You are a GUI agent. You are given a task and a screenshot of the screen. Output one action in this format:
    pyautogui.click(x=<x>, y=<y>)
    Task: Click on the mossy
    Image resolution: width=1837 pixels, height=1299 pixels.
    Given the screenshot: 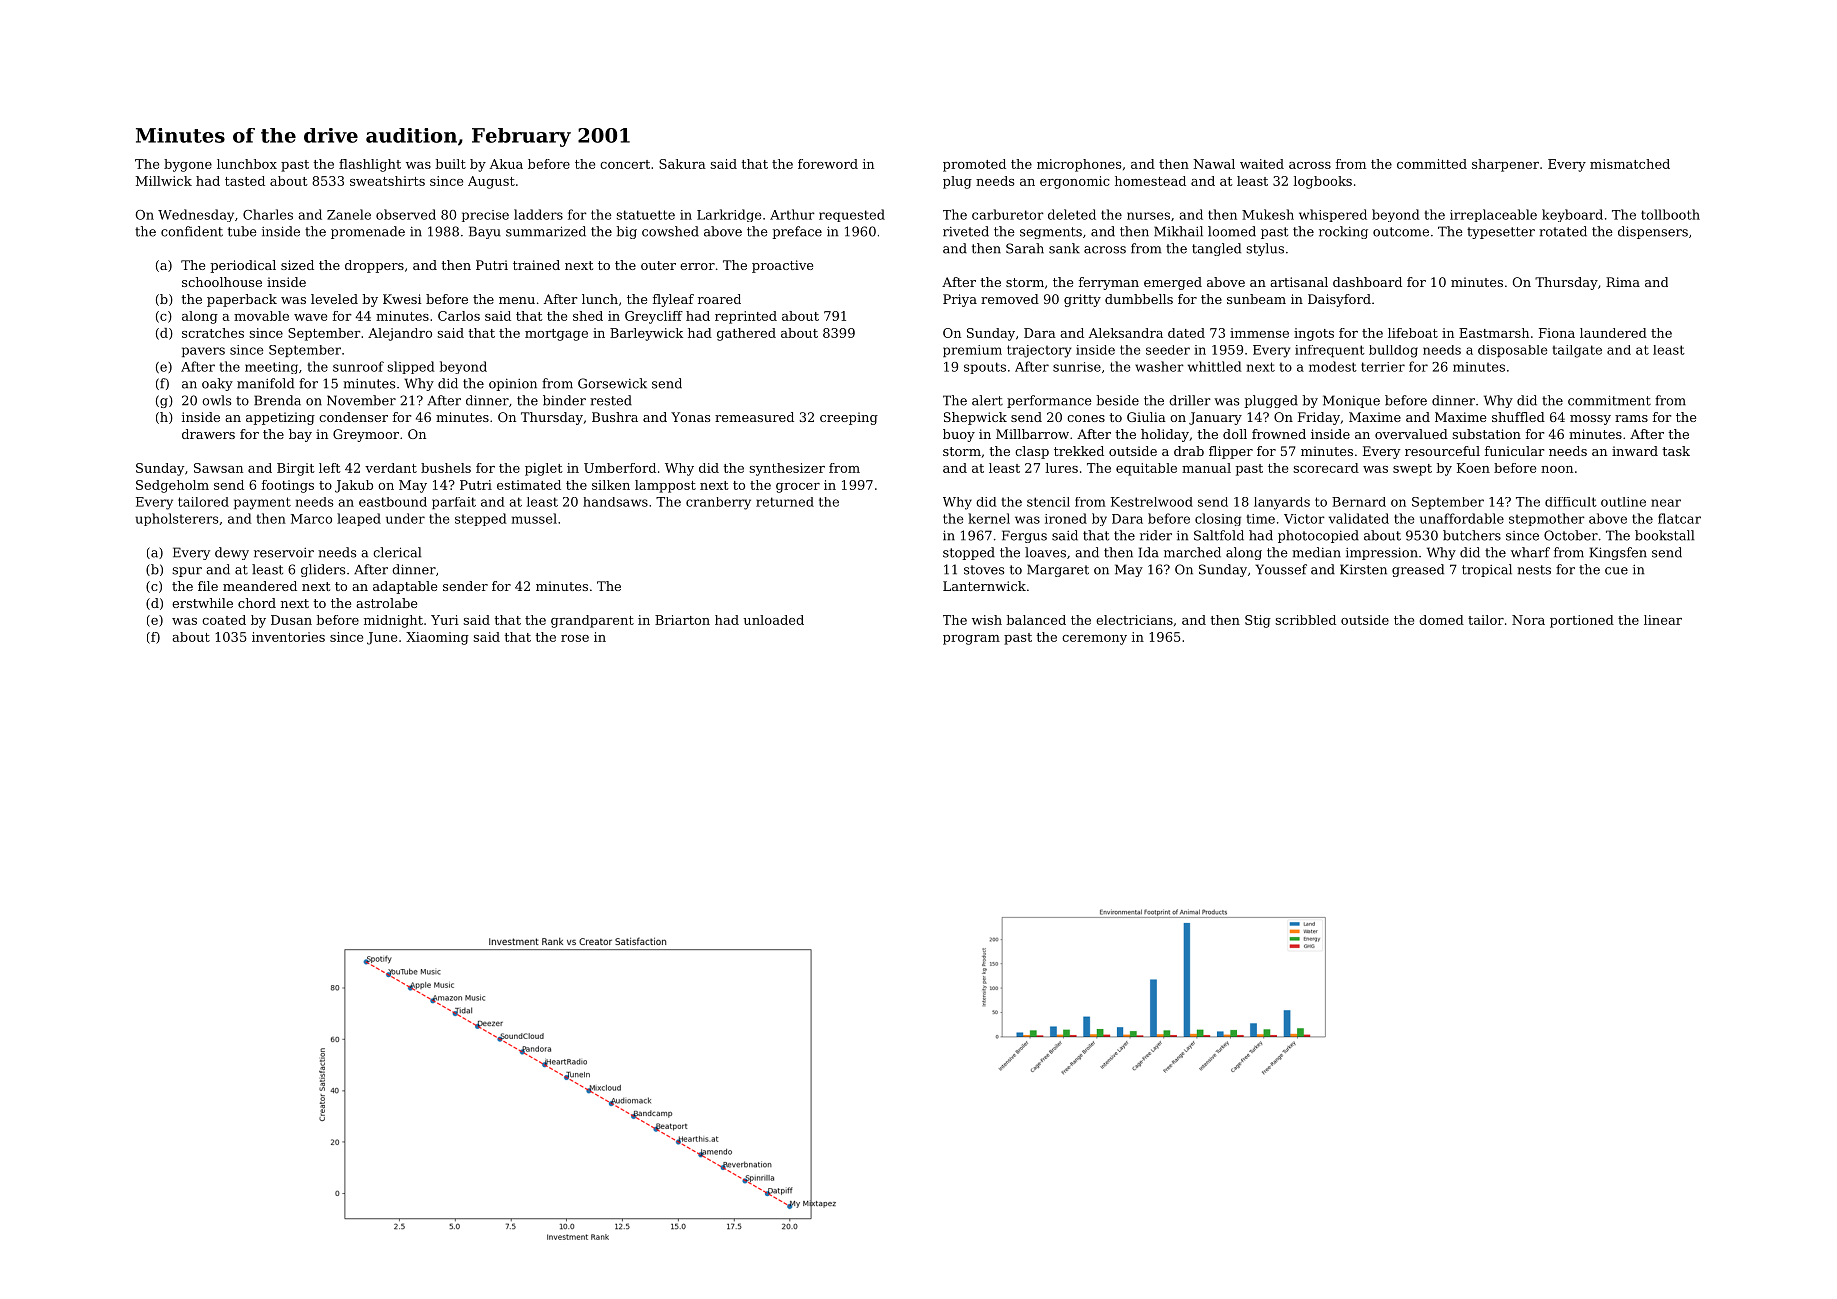 What is the action you would take?
    pyautogui.click(x=1590, y=420)
